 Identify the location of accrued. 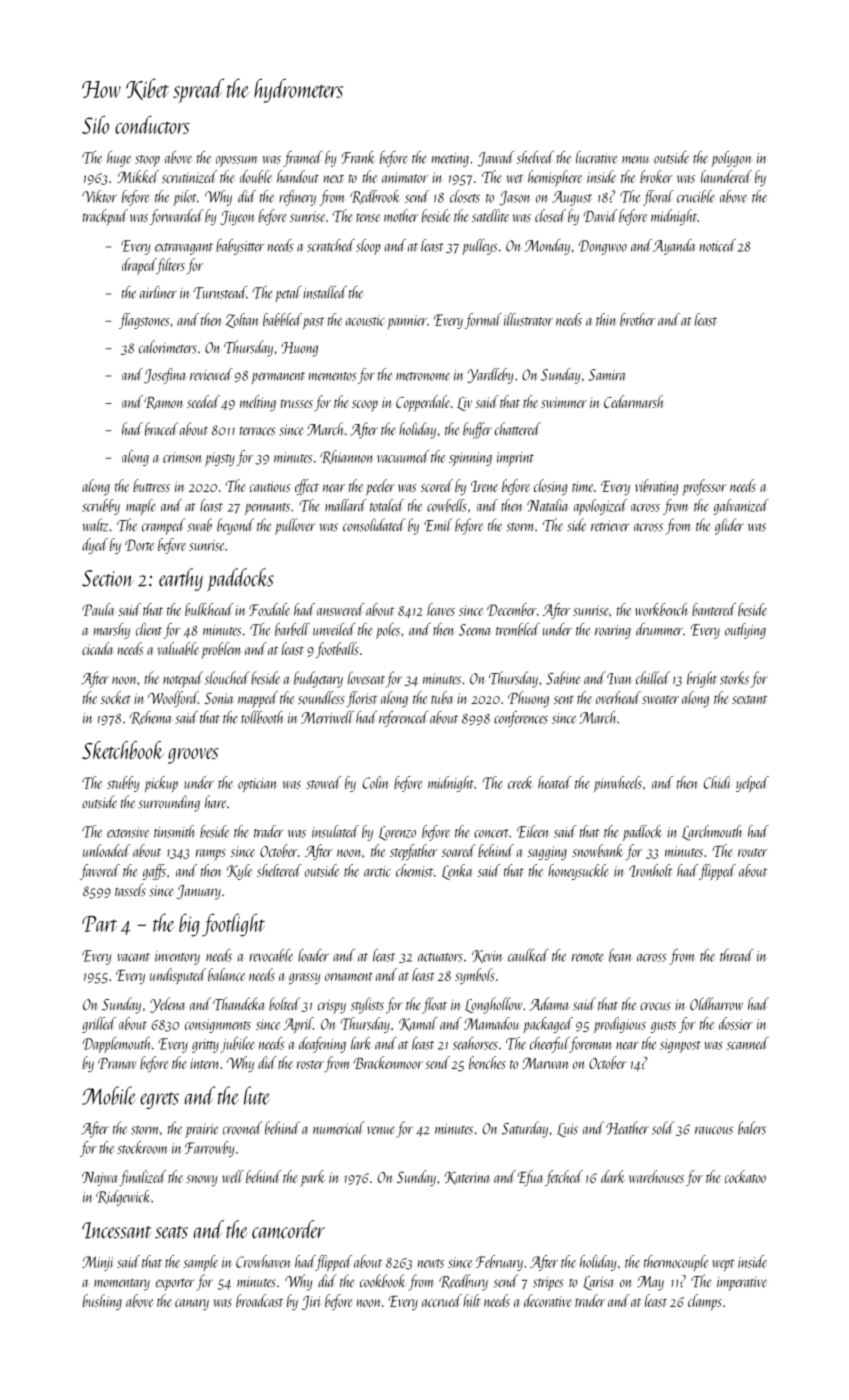
(442, 1300).
